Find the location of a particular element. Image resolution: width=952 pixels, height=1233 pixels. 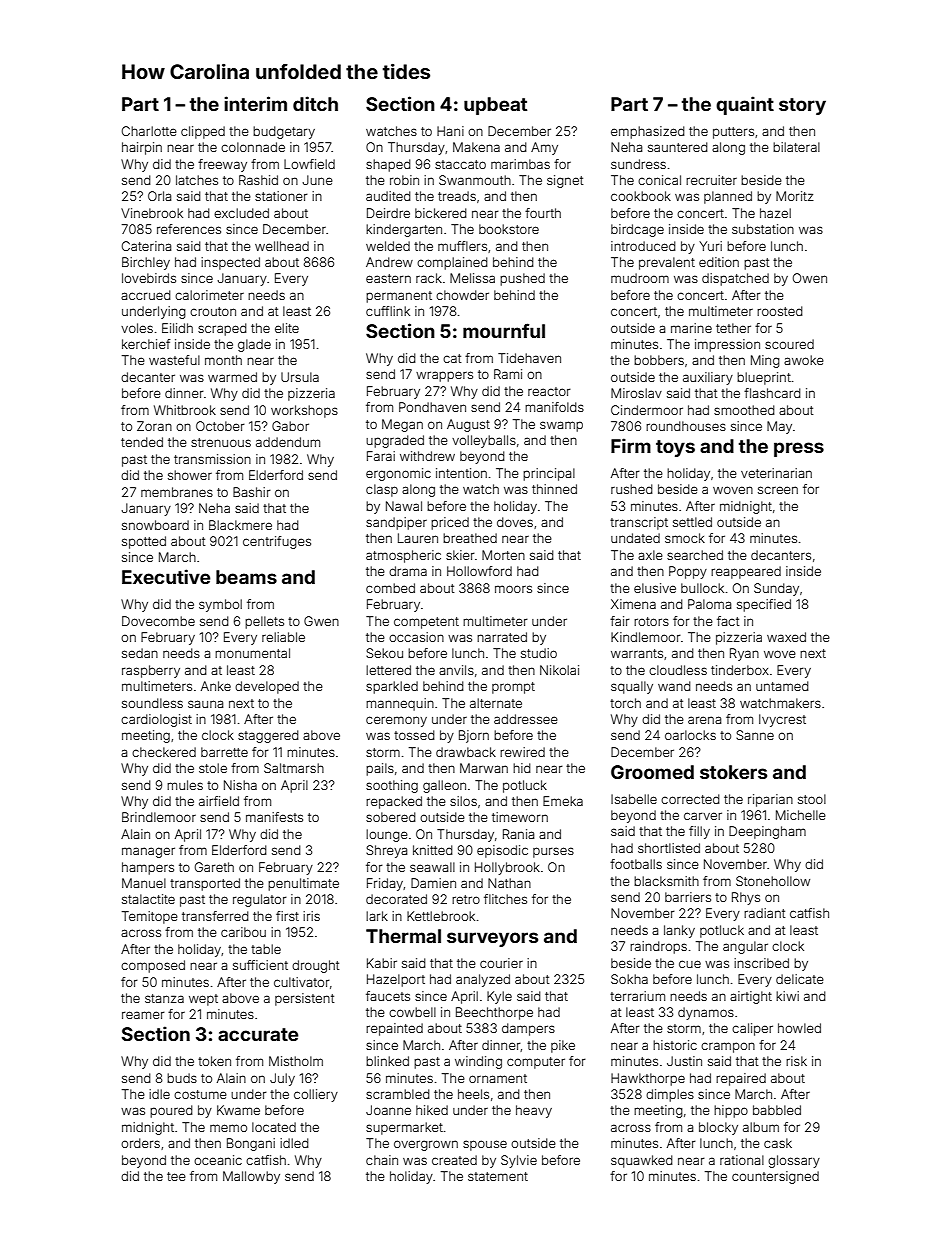

excluded is located at coordinates (241, 213).
